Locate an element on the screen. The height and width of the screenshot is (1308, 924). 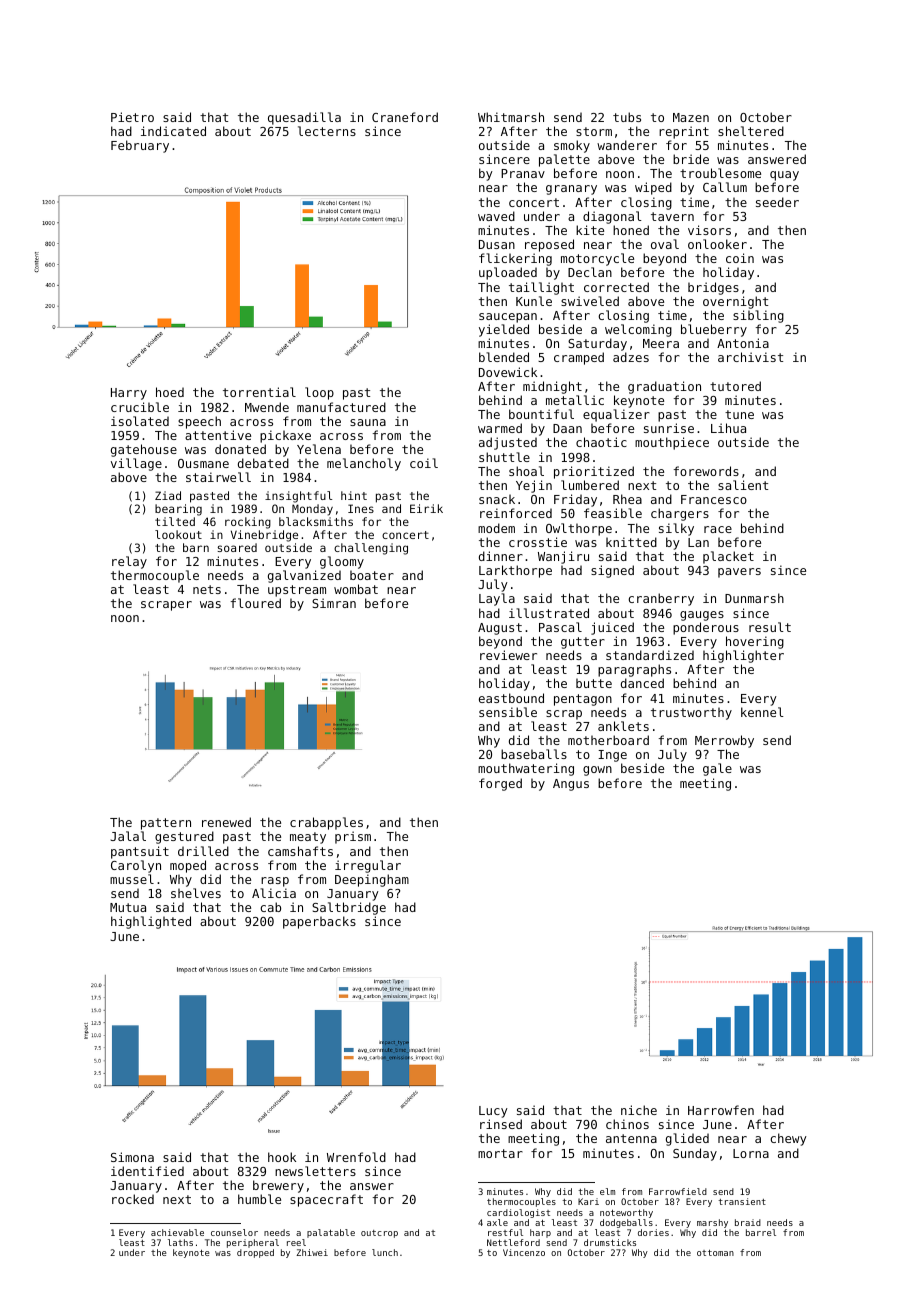
outcrop is located at coordinates (379, 1234).
